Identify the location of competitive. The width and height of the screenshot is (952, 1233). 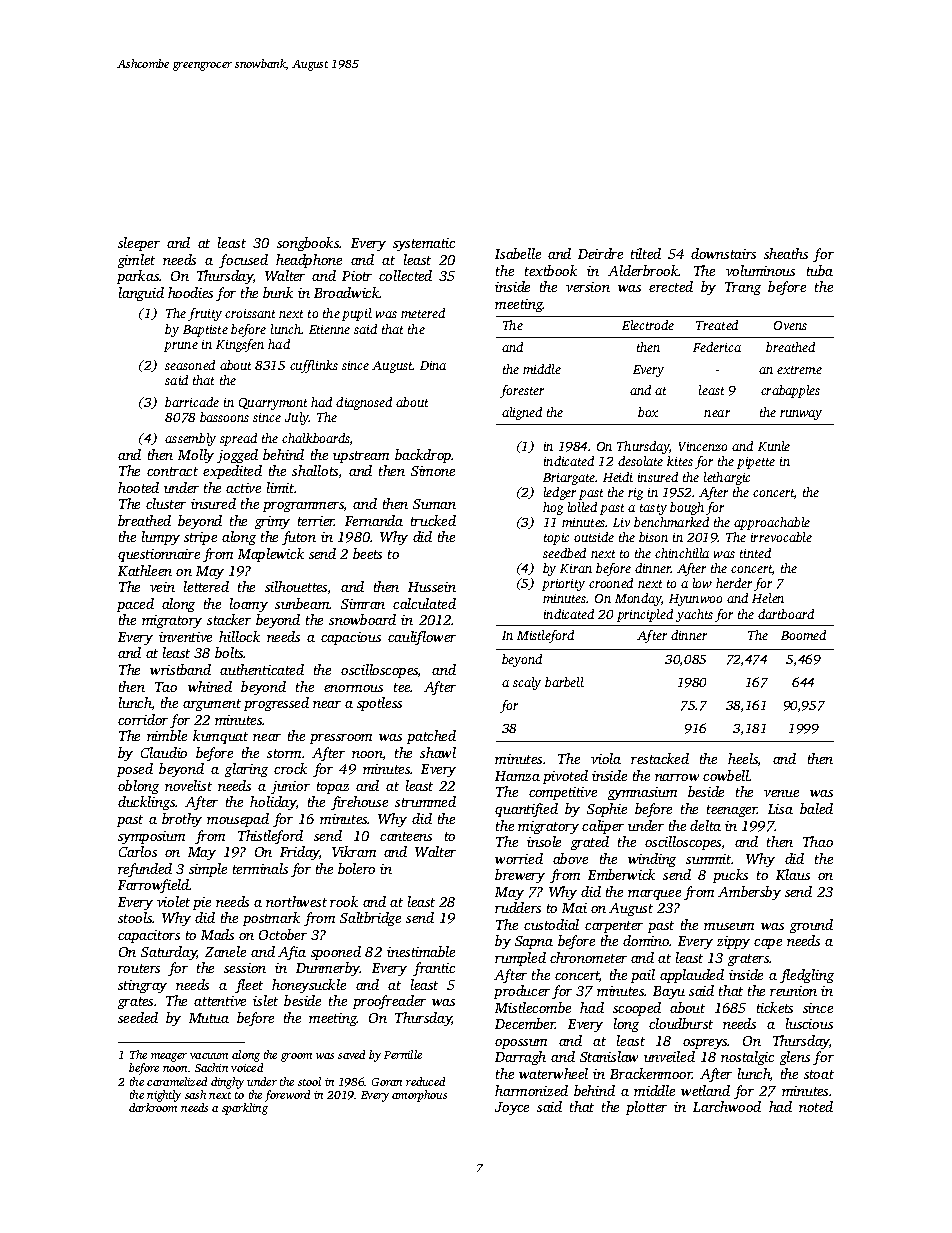
(563, 793).
